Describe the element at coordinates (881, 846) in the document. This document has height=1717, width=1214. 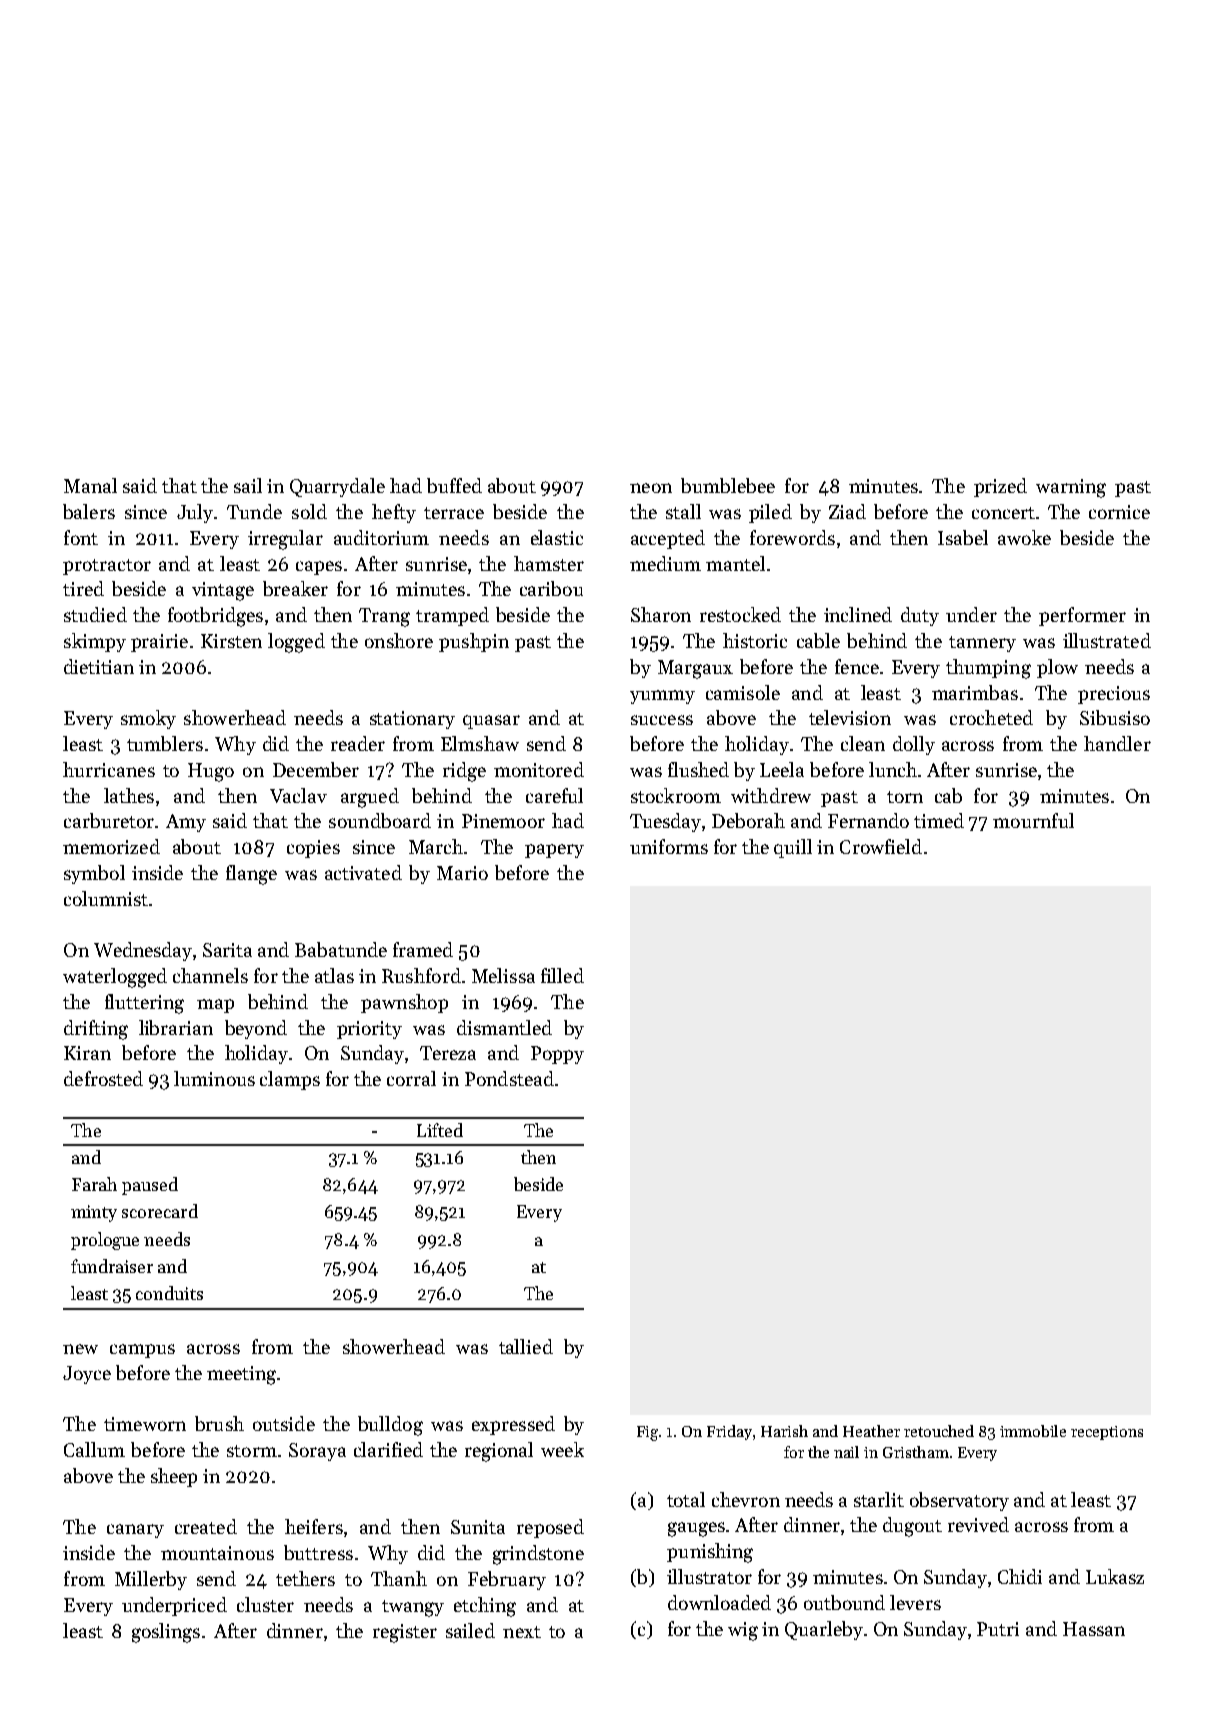
I see `Crowfield` at that location.
